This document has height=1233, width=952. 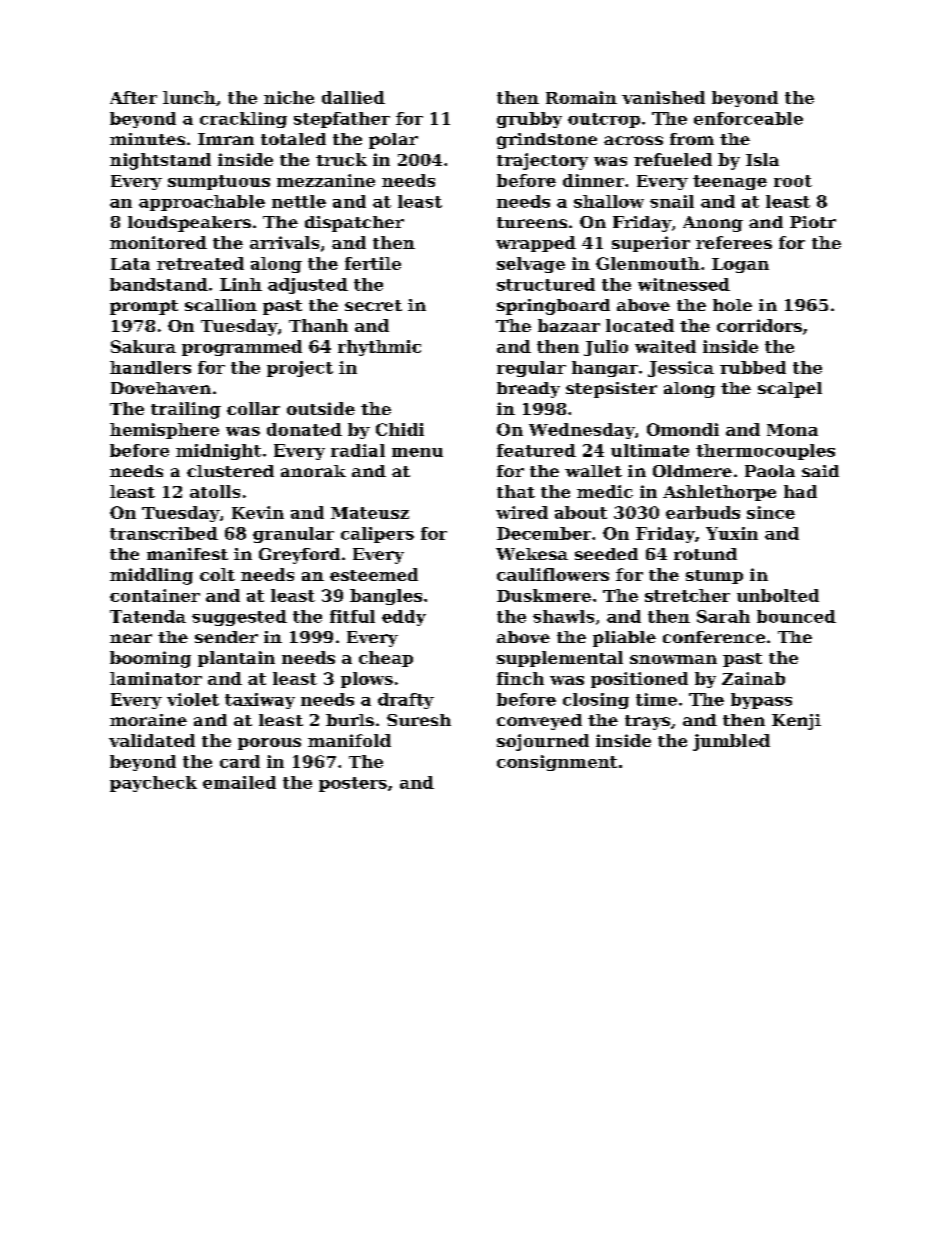 I want to click on regular, so click(x=531, y=369).
